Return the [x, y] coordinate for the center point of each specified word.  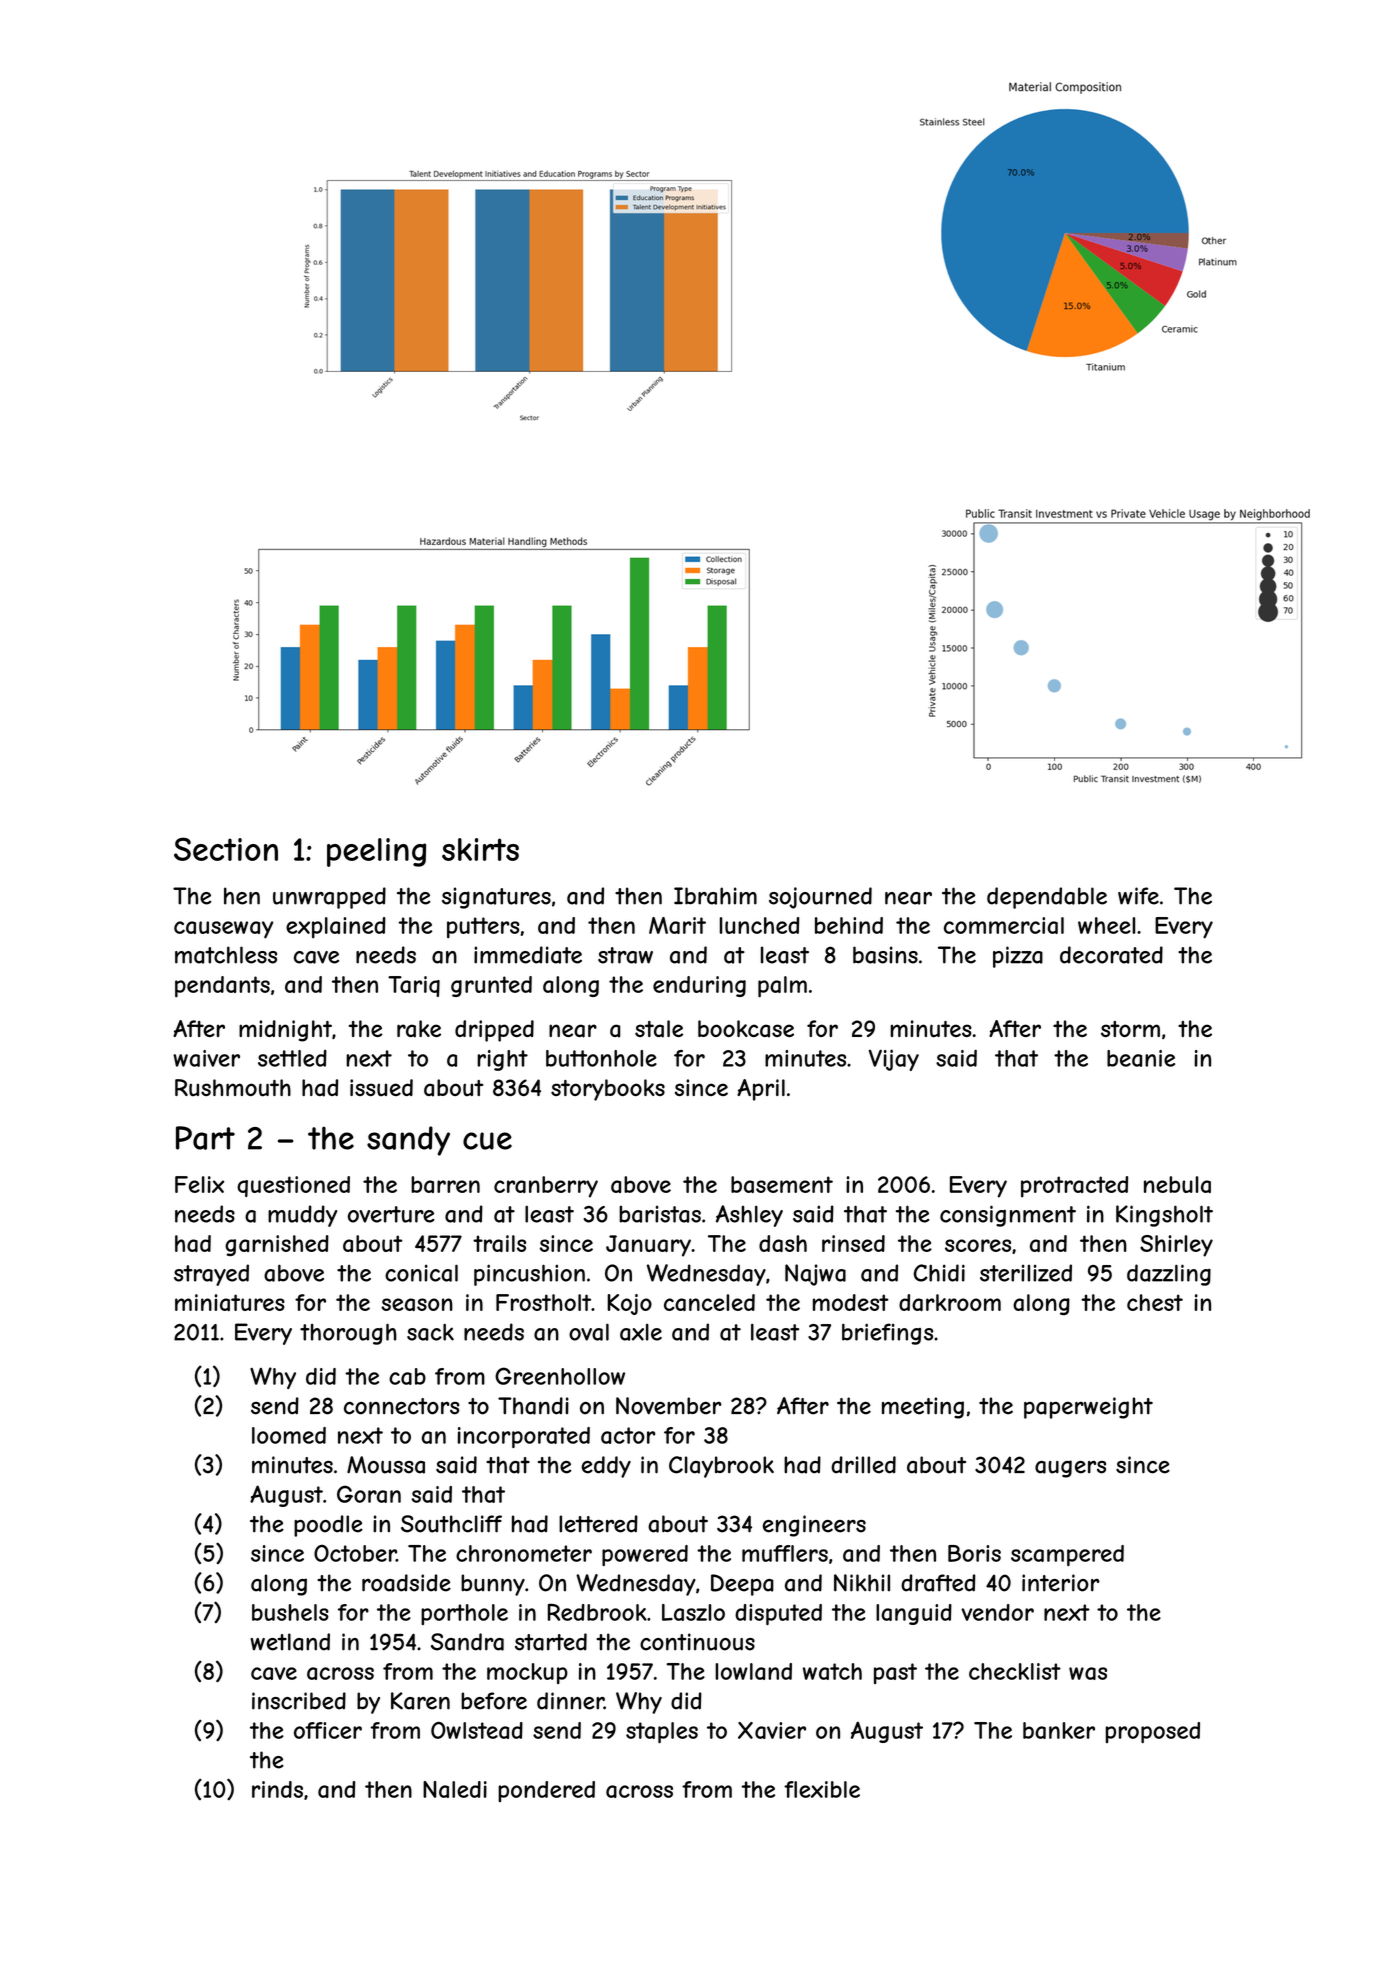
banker [1059, 1730]
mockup [527, 1673]
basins [885, 955]
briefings [887, 1334]
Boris [974, 1553]
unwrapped [329, 898]
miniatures [230, 1302]
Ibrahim [715, 896]
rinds [277, 1789]
